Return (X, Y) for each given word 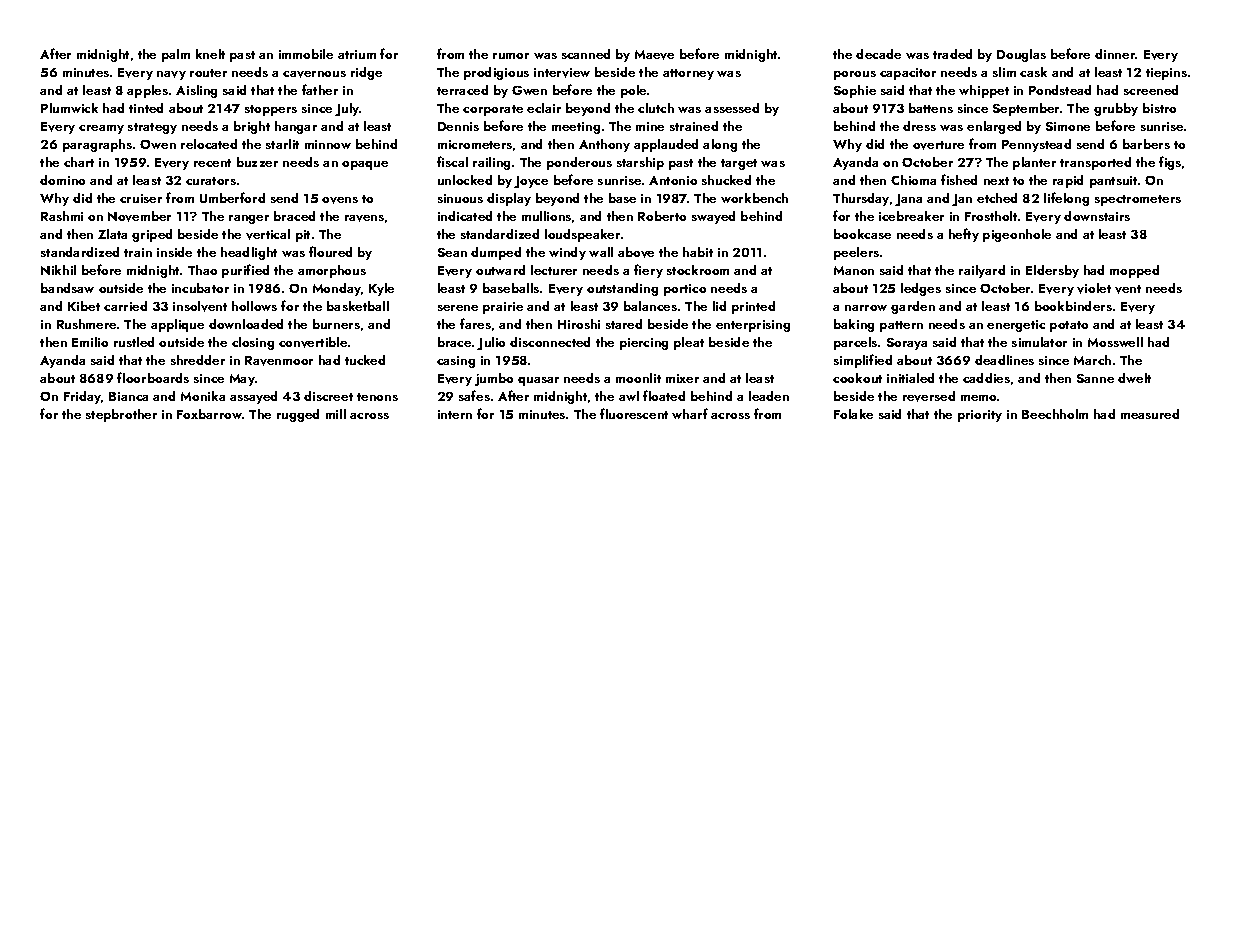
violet (1094, 288)
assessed (732, 108)
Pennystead (1036, 145)
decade (878, 54)
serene (458, 308)
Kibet (84, 306)
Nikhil (58, 270)
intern (455, 414)
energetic (1016, 326)
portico (685, 290)
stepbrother (121, 415)
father (320, 89)
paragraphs (97, 145)
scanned (586, 54)
